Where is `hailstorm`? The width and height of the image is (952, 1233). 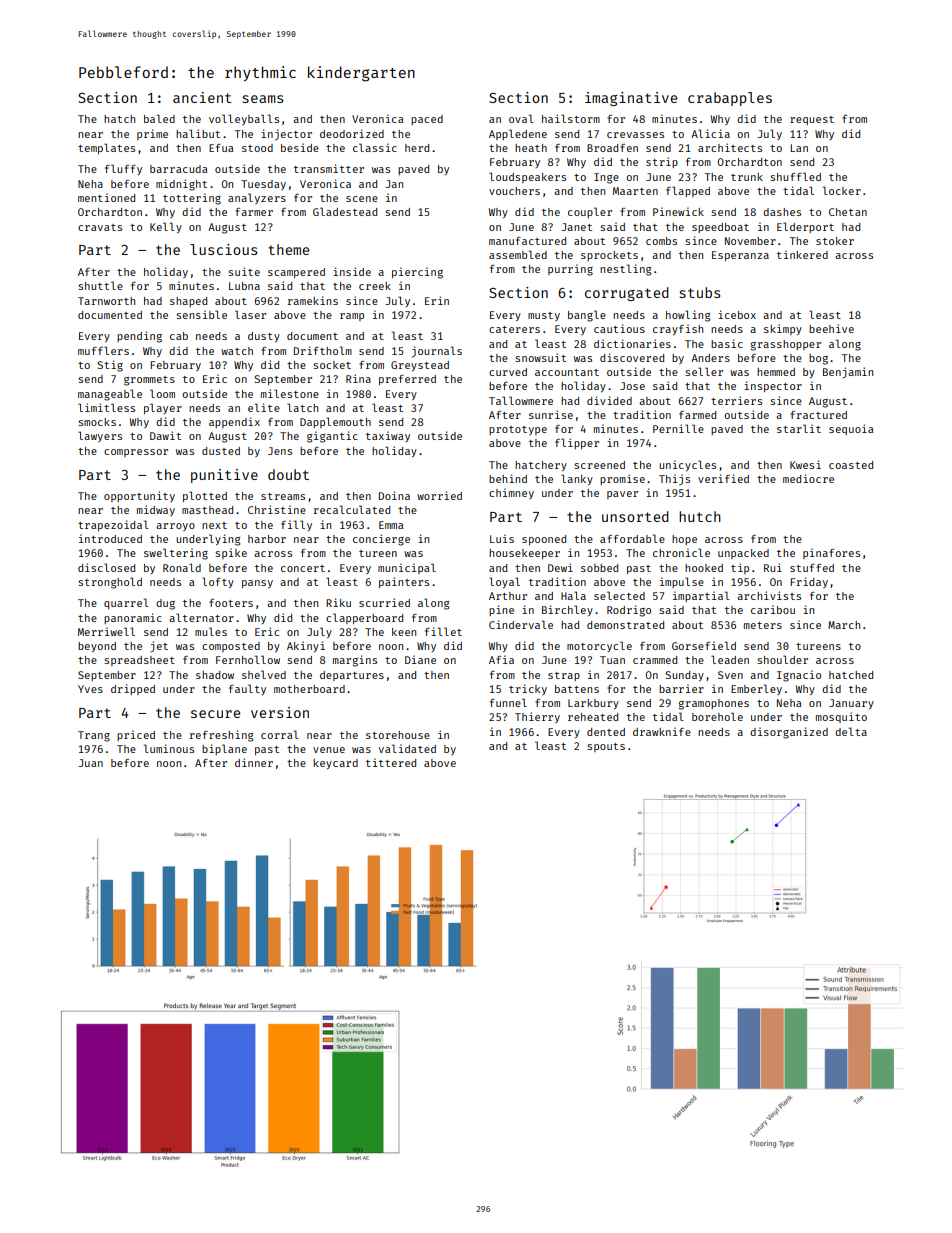 hailstorm is located at coordinates (571, 118).
